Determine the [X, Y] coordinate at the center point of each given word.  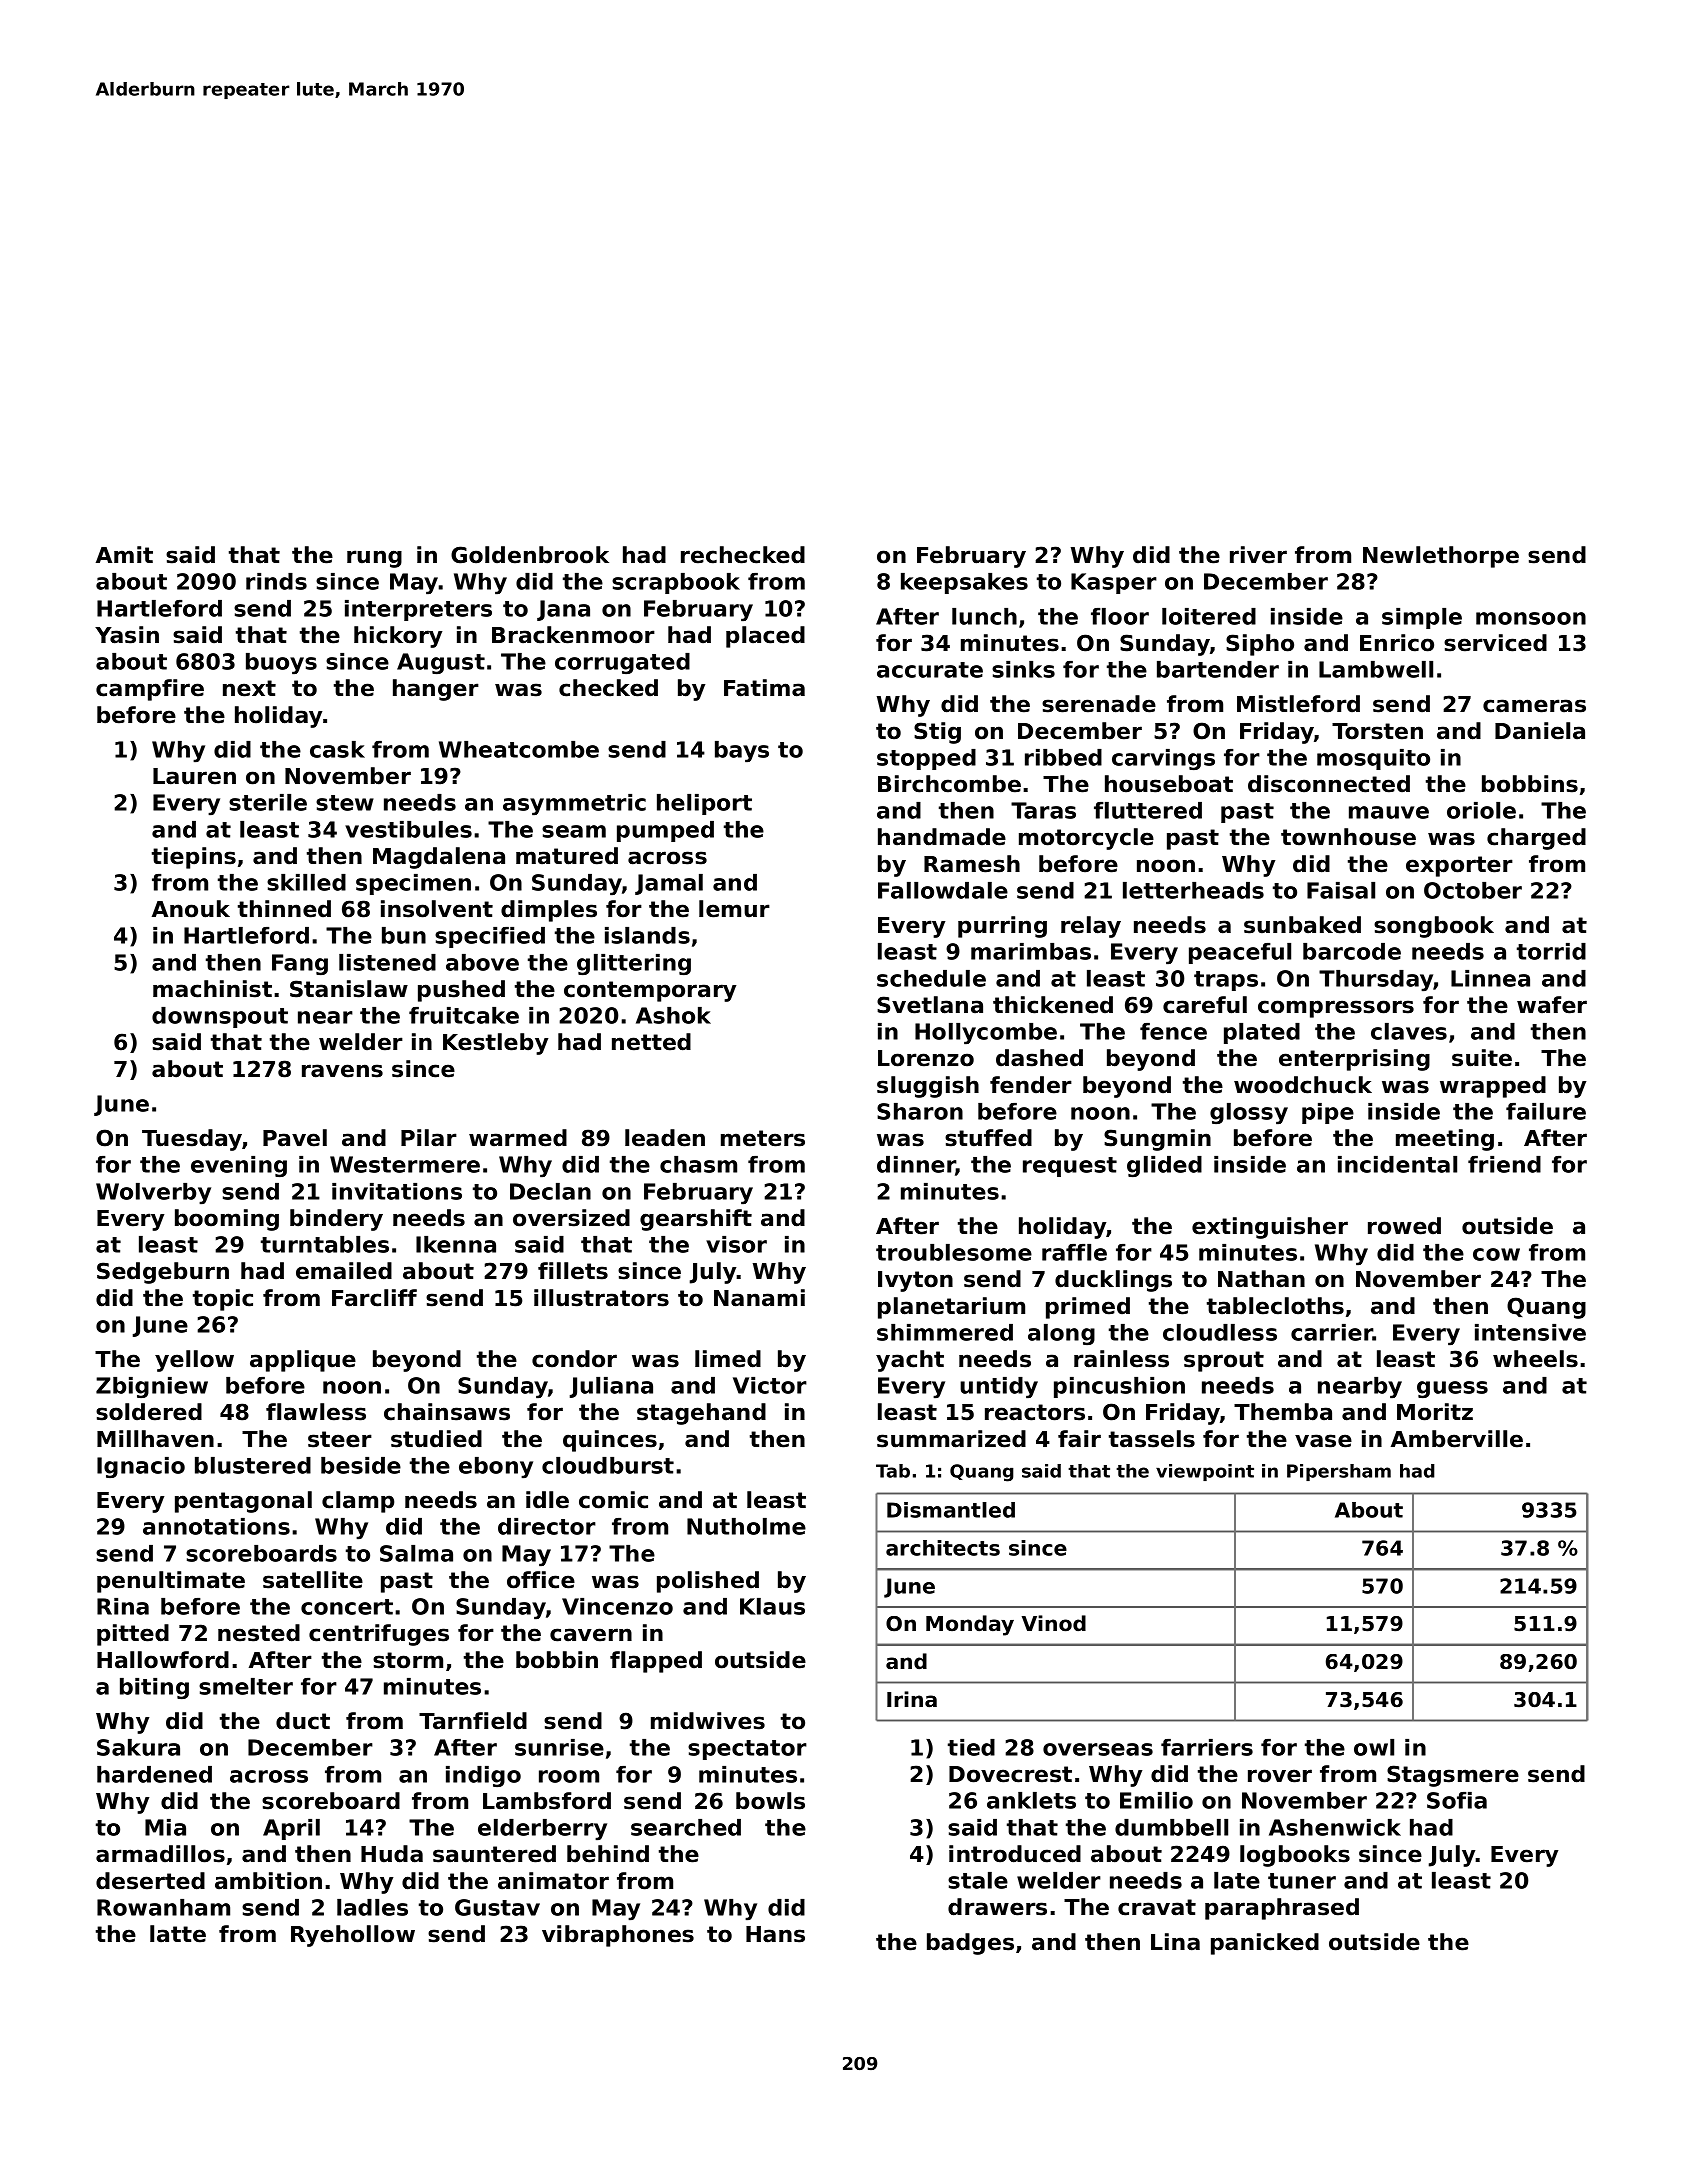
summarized [951, 1439]
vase [1323, 1441]
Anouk [191, 909]
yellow [194, 1361]
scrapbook [676, 583]
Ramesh [972, 864]
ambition [268, 1881]
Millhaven [155, 1439]
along [1061, 1334]
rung [374, 559]
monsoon [1531, 618]
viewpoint [1205, 1472]
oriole [1481, 810]
